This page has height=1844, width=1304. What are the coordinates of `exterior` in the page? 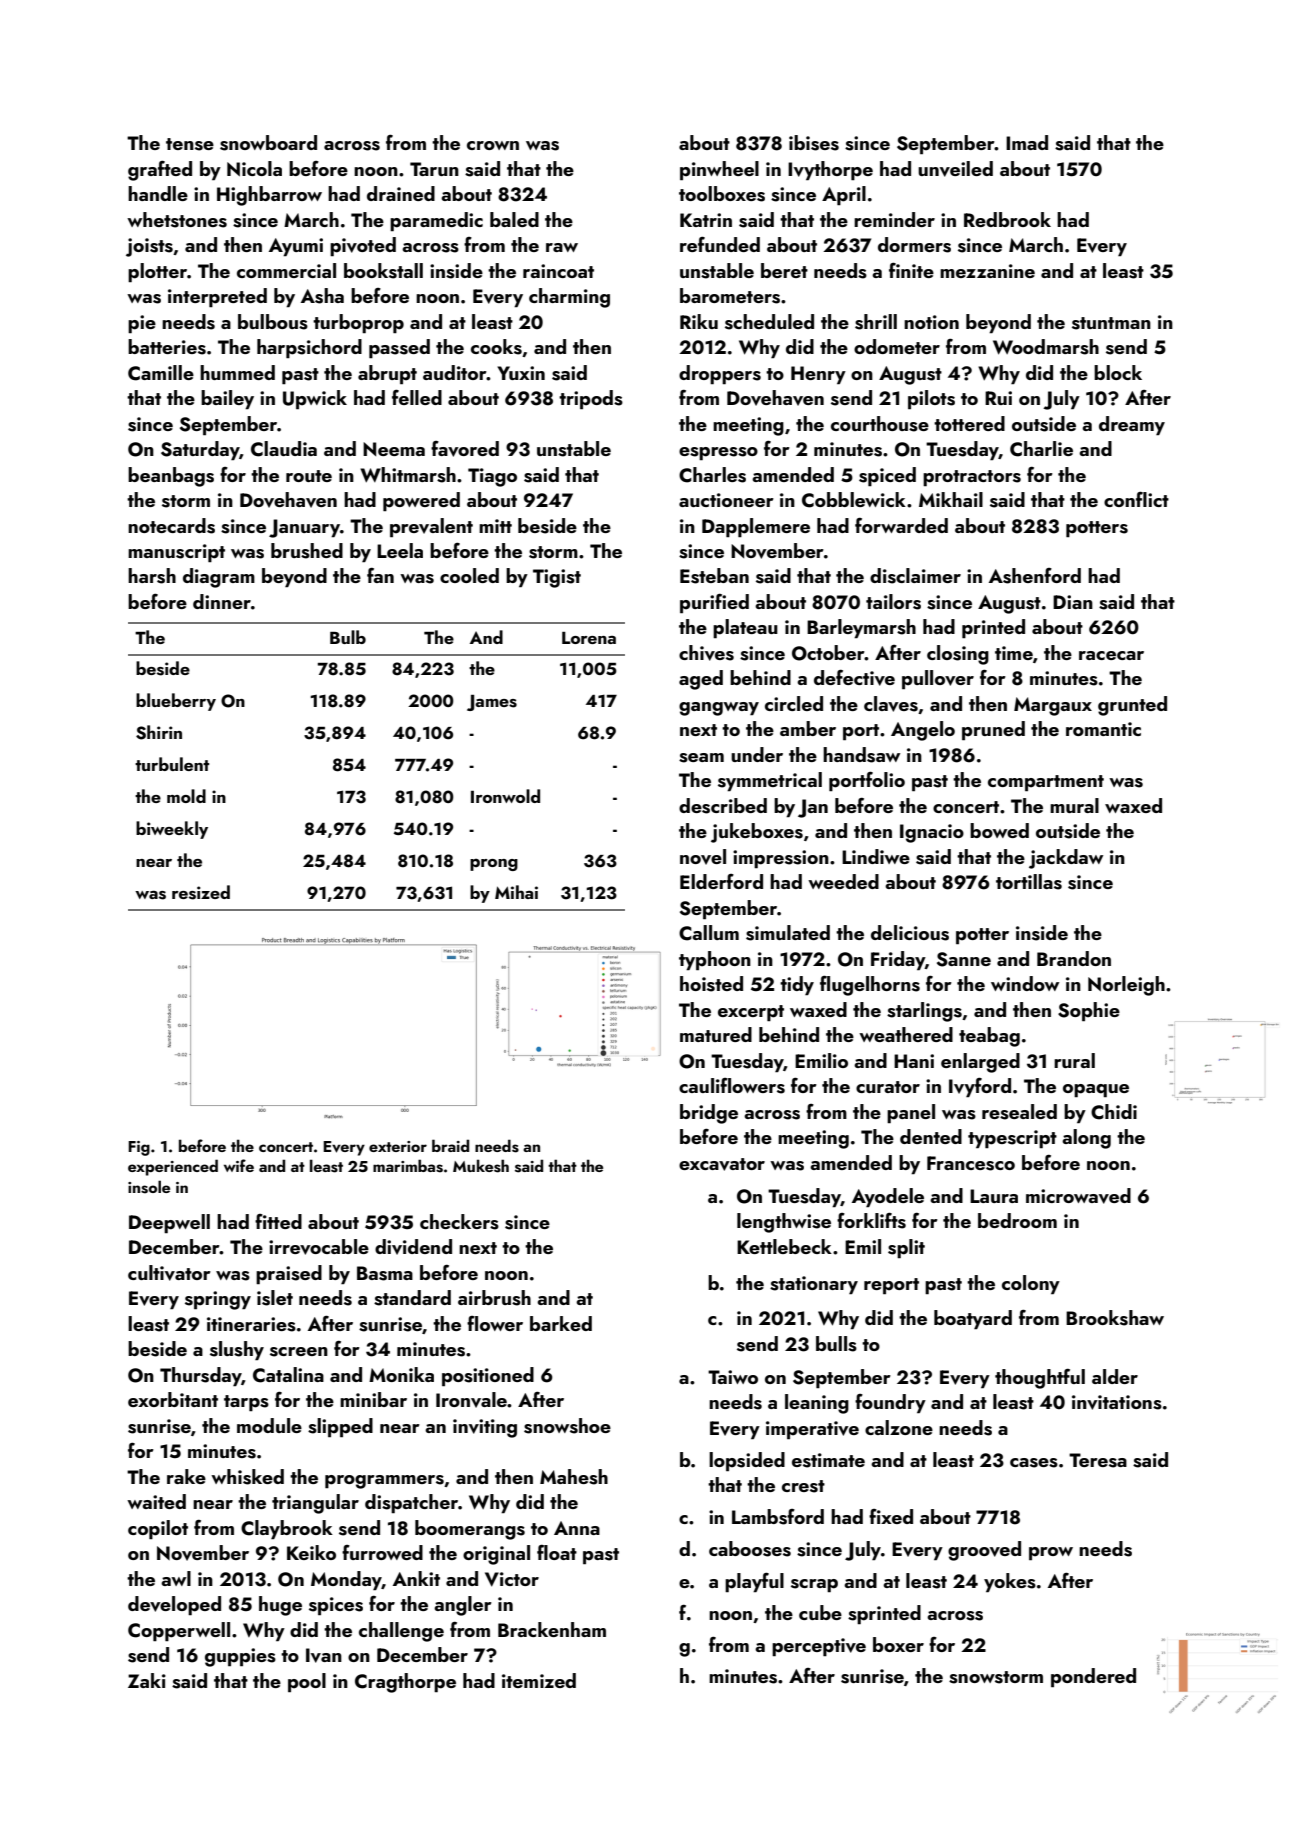 It's located at (398, 1146).
